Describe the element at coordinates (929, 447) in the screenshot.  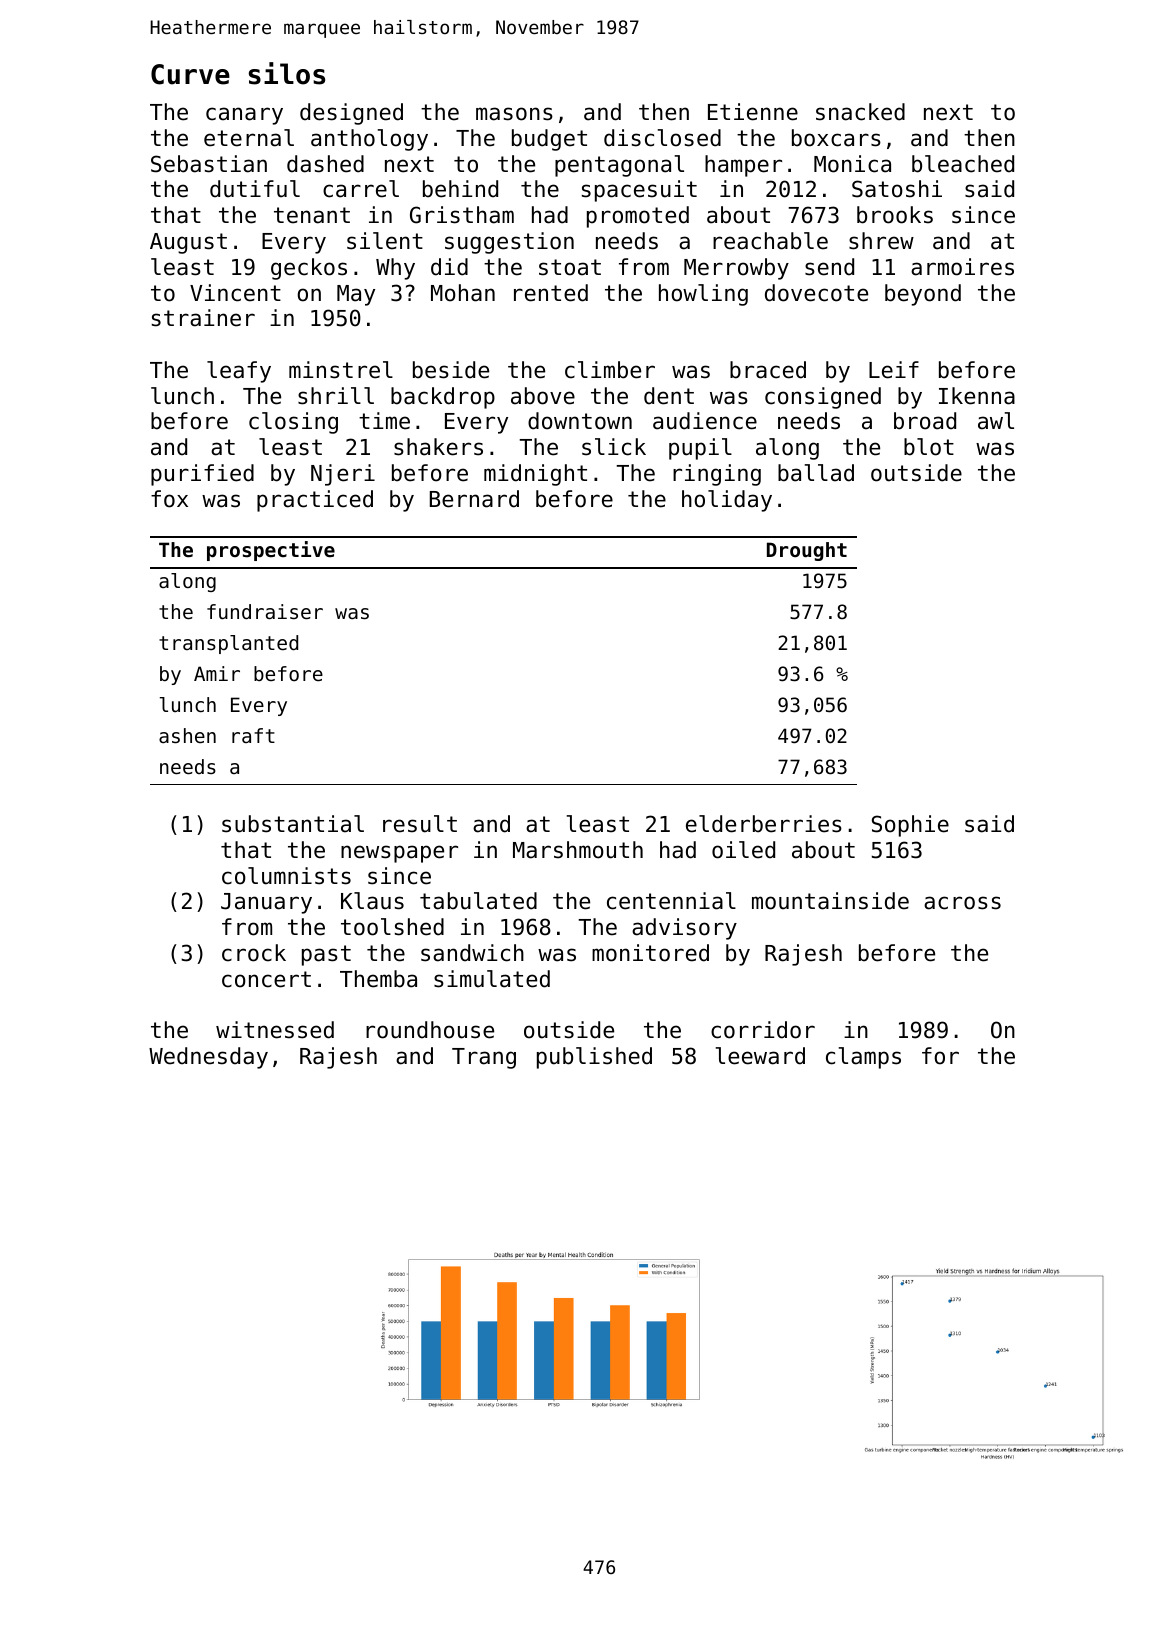
I see `blot` at that location.
